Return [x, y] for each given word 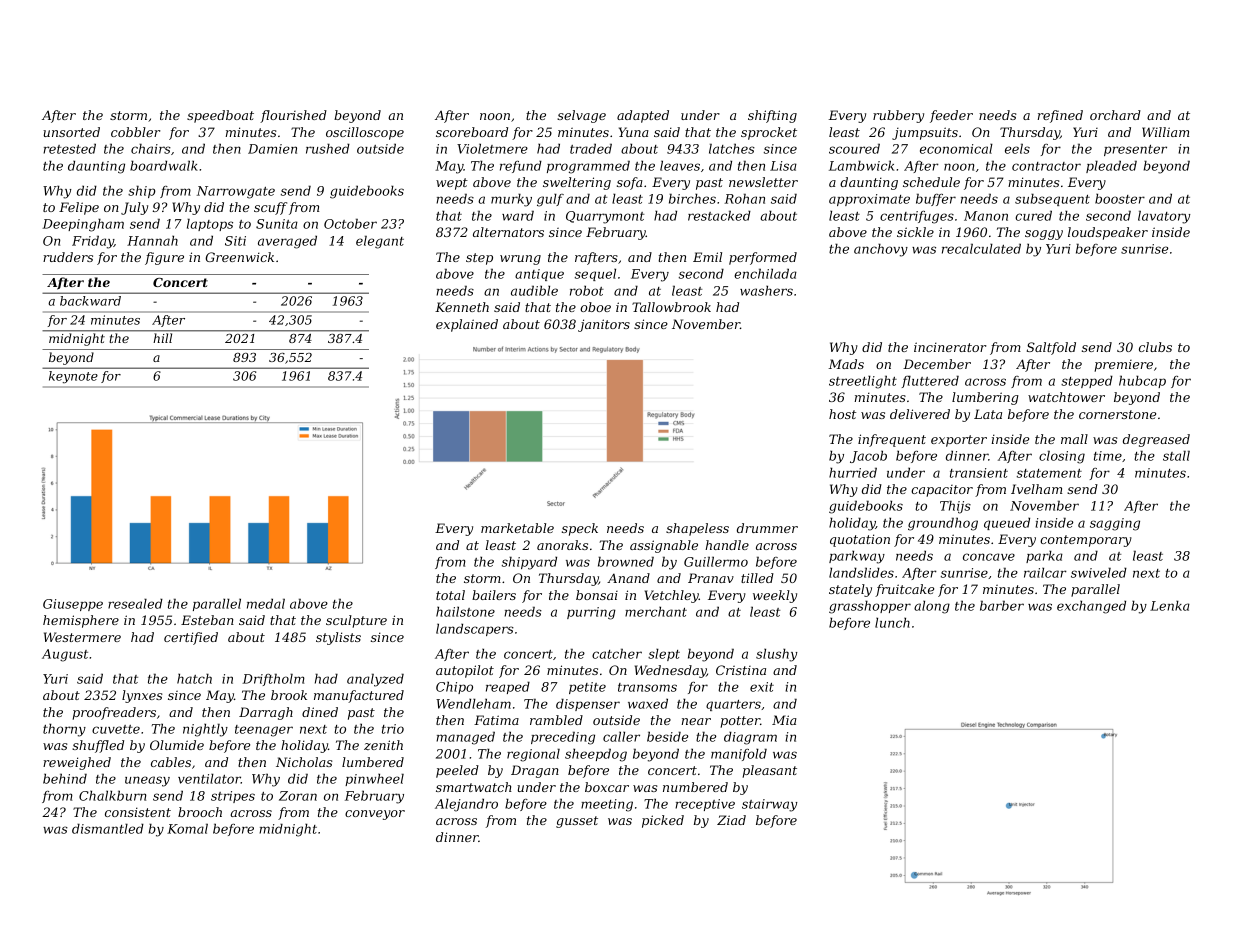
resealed [135, 603]
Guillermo [716, 561]
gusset [577, 822]
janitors [604, 325]
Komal [187, 828]
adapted [643, 116]
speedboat [220, 116]
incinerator [950, 347]
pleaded [1111, 166]
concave [989, 557]
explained [467, 325]
